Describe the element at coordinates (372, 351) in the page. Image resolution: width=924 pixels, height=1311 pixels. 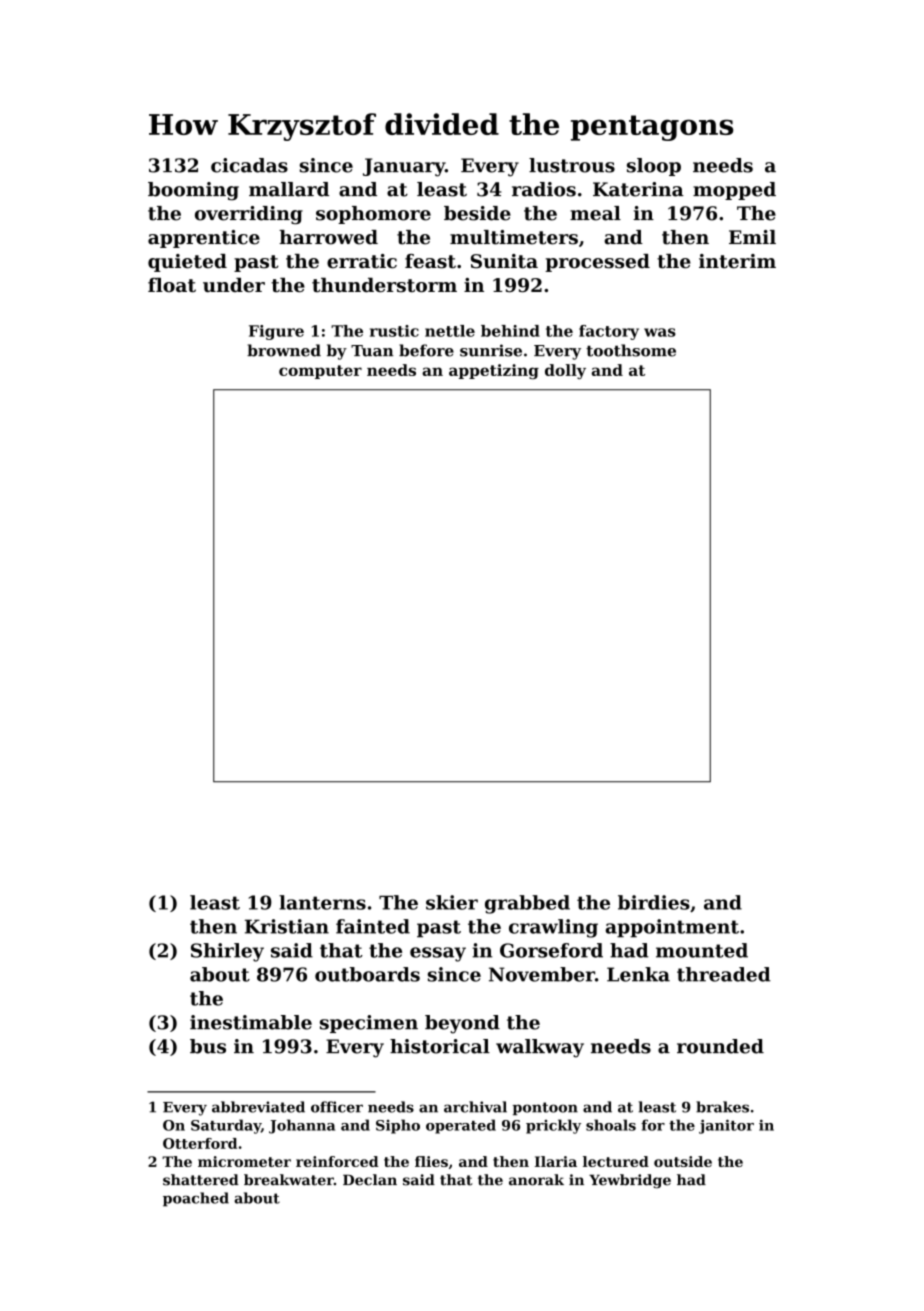
I see `Tuan` at that location.
